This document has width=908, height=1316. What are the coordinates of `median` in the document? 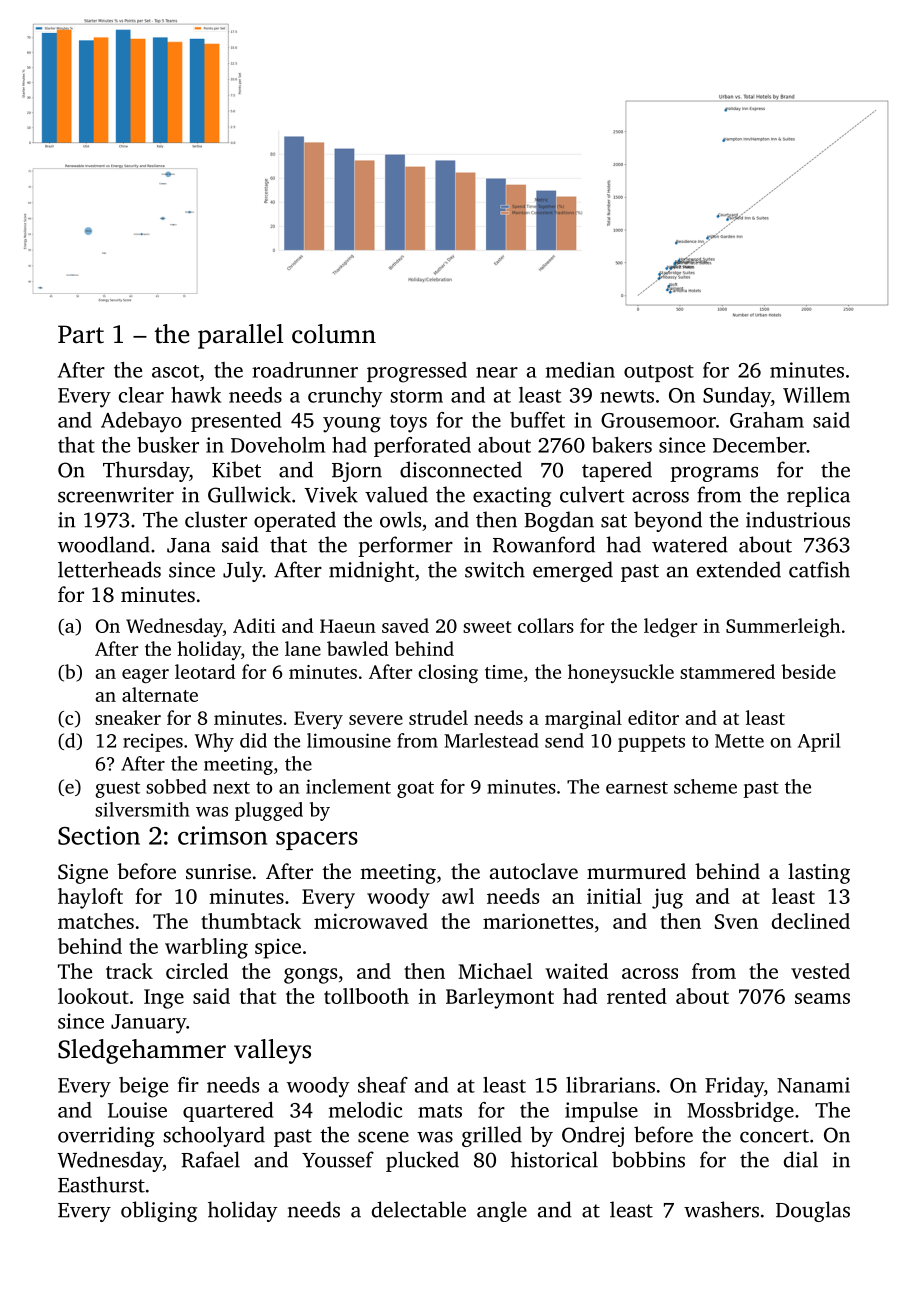 It's located at (580, 370).
